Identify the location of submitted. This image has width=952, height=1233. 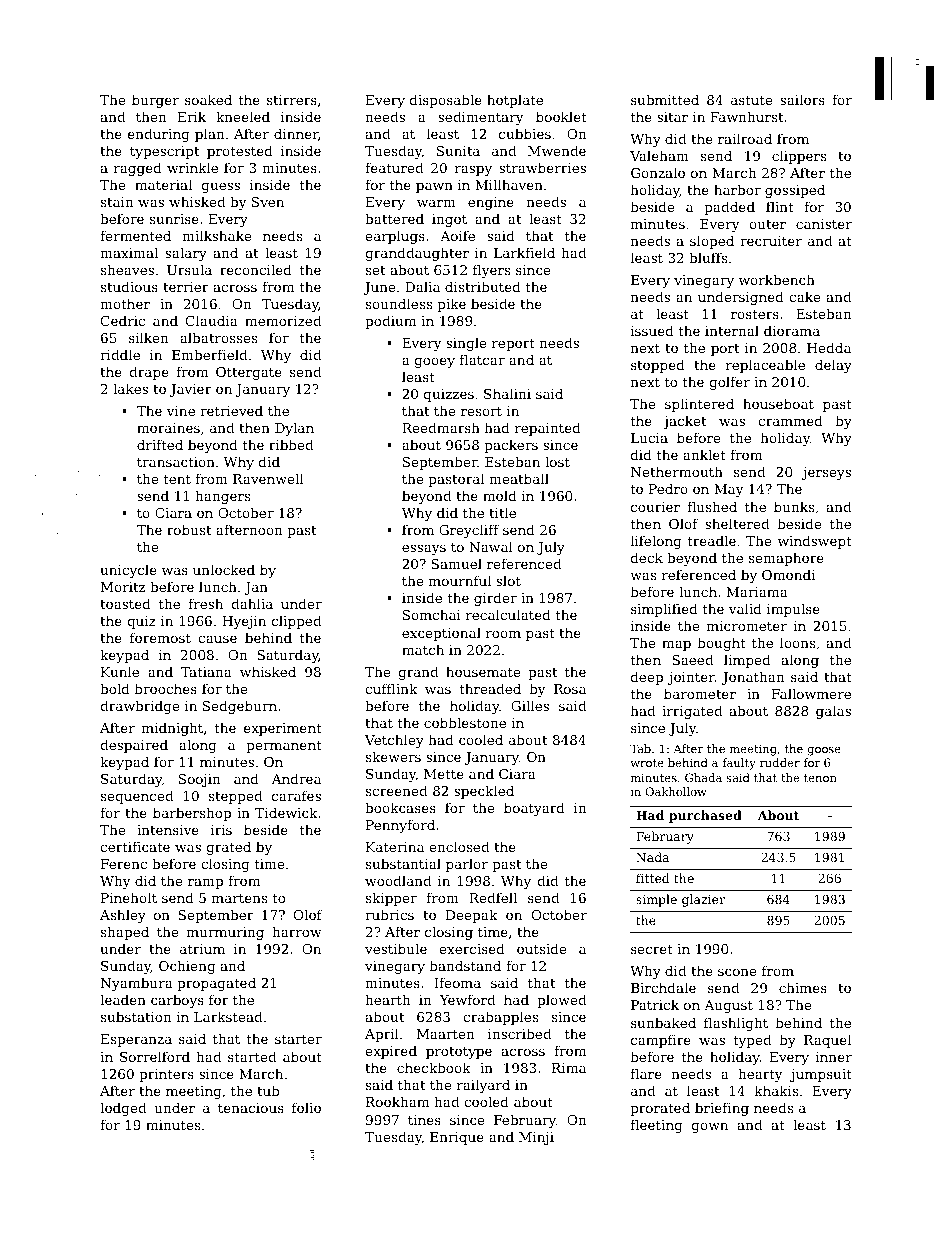
(665, 99).
